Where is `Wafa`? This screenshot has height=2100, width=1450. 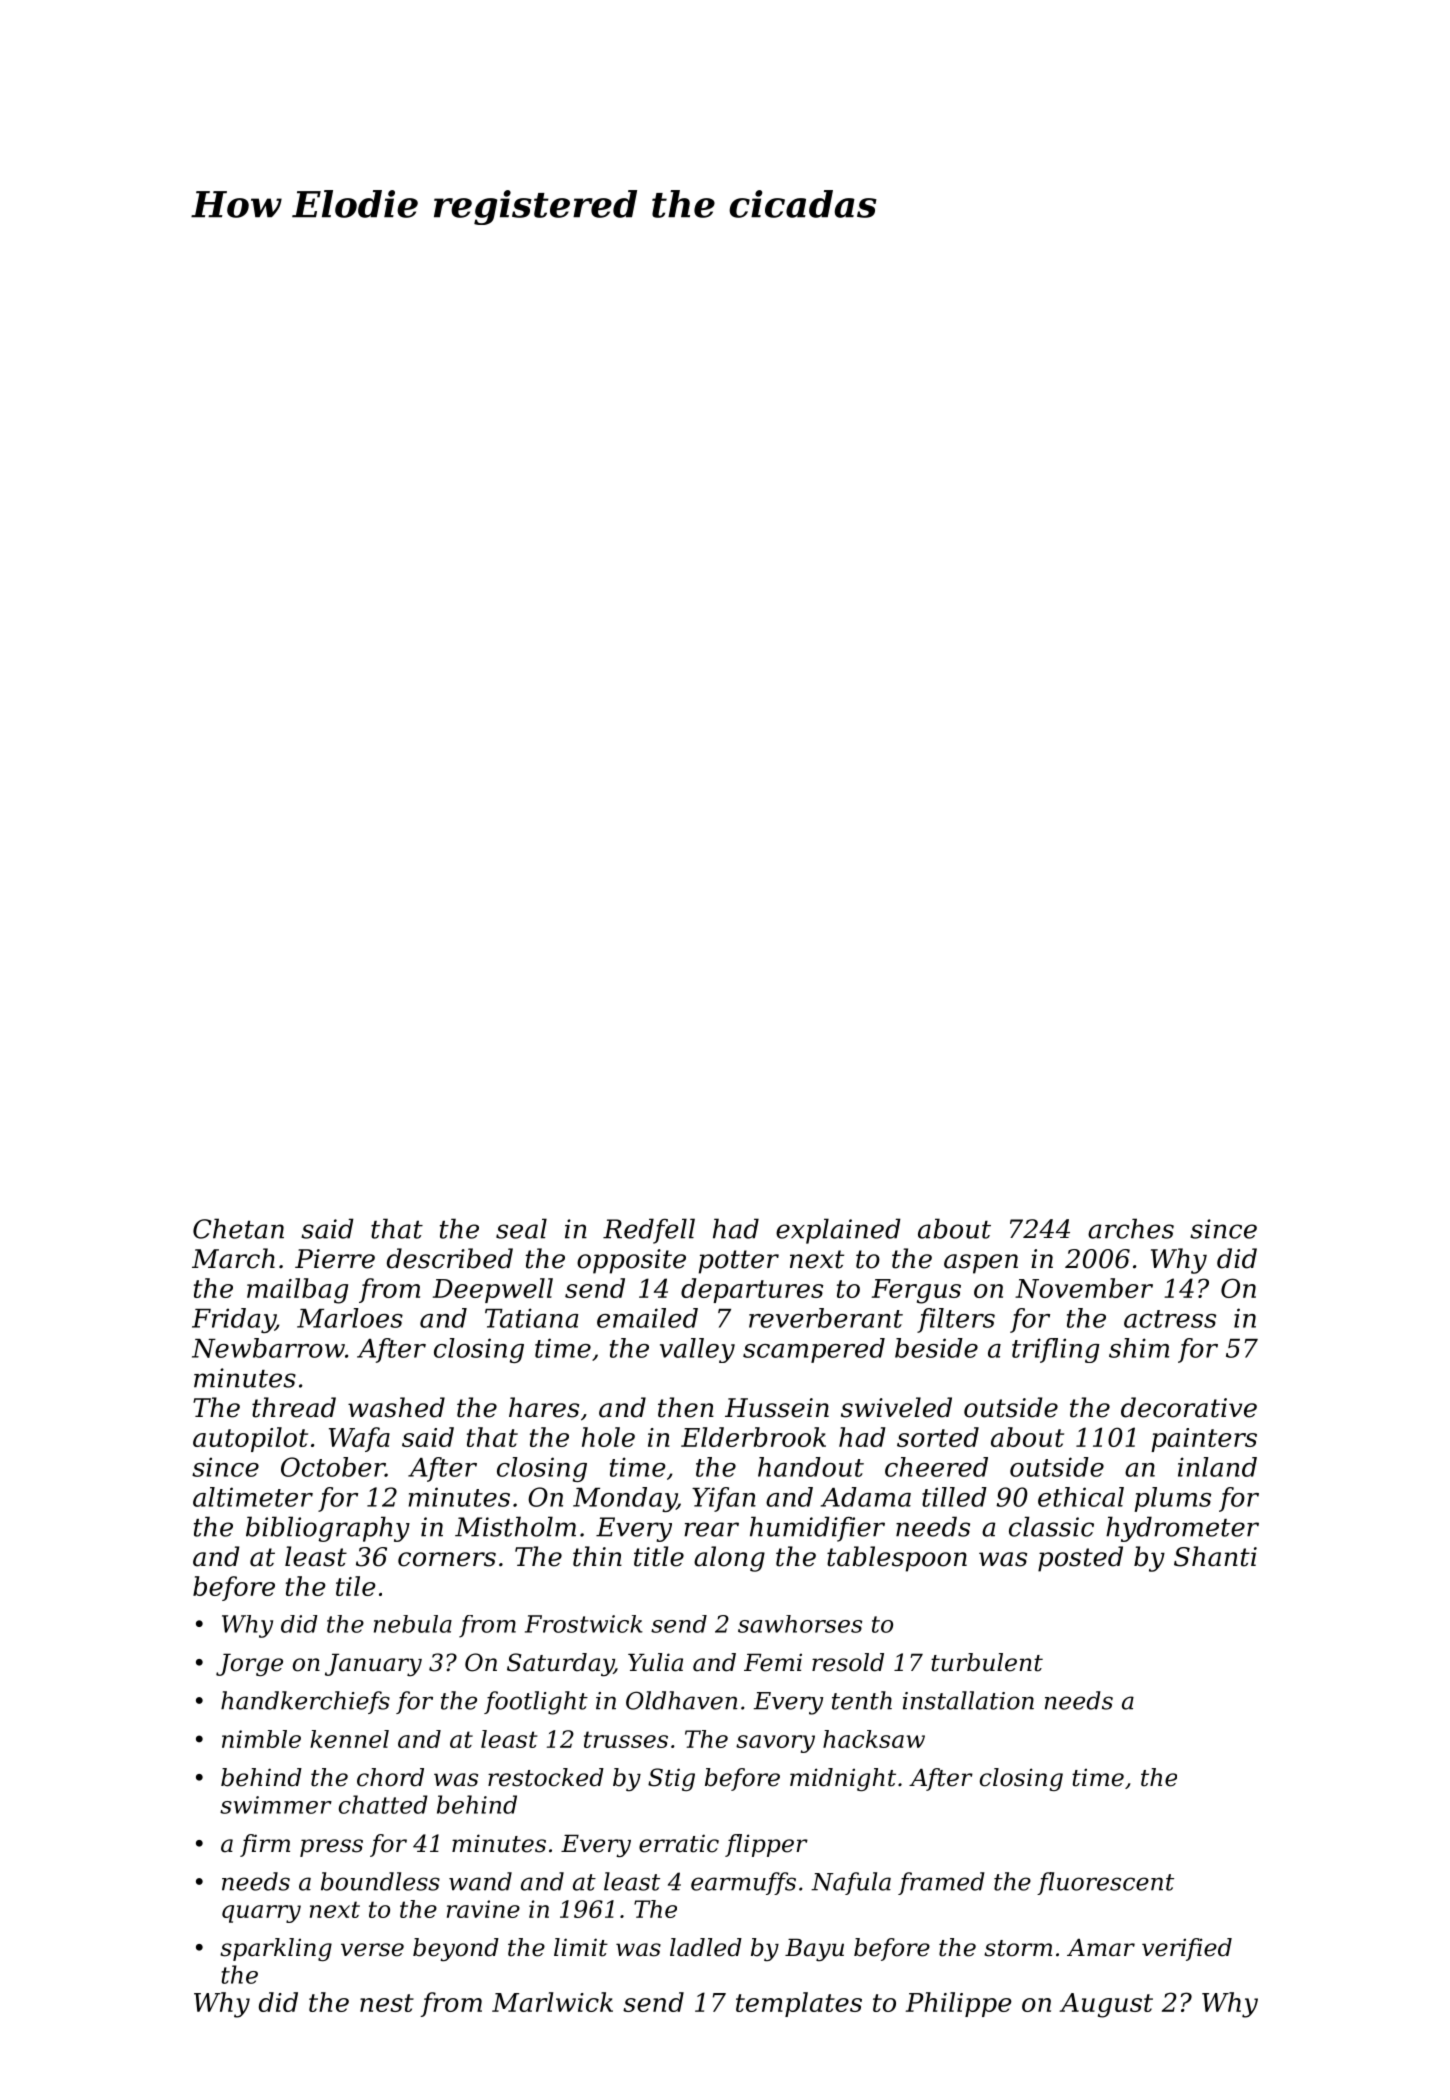 Wafa is located at coordinates (359, 1439).
